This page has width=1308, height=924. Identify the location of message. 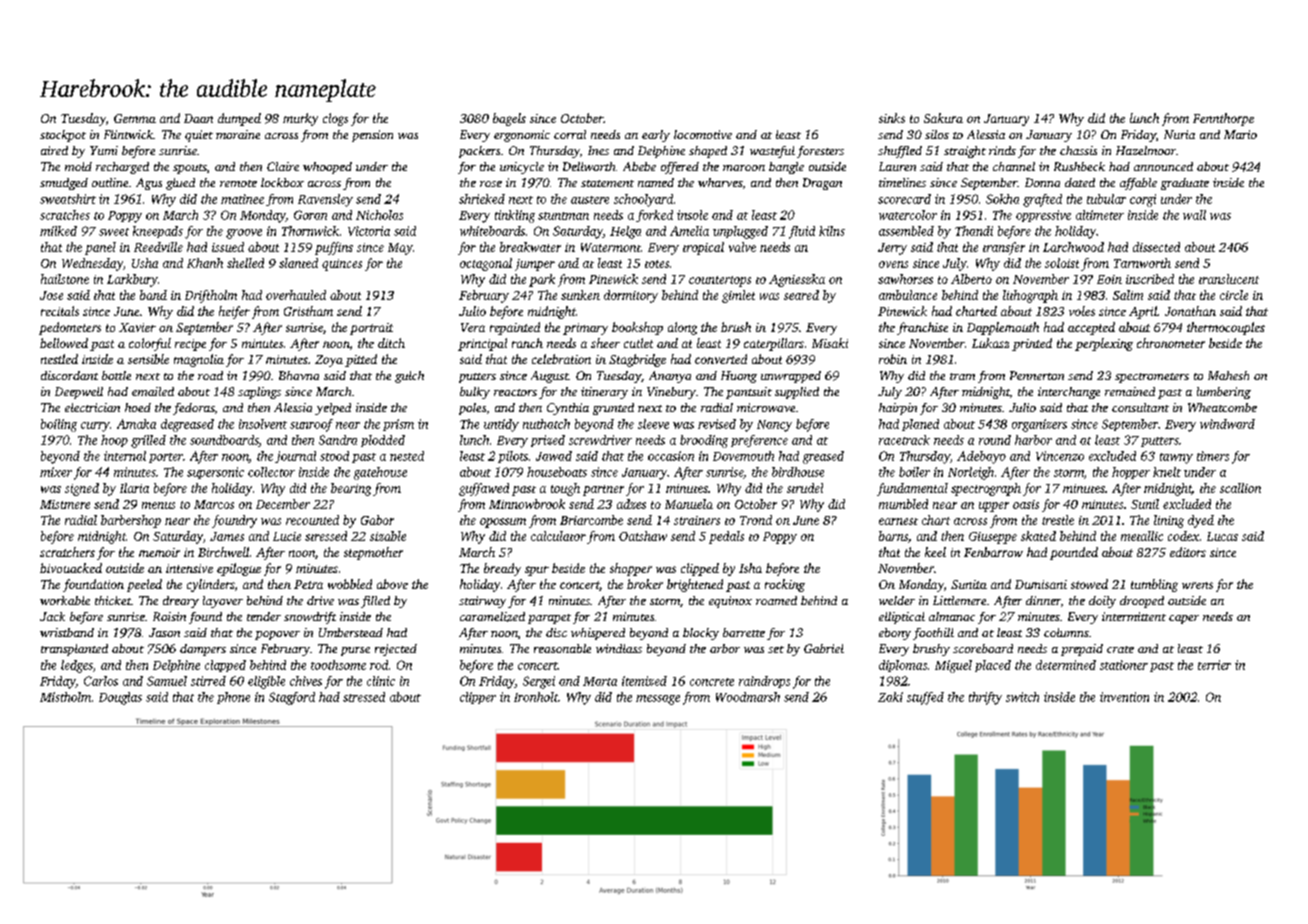
(658, 700).
